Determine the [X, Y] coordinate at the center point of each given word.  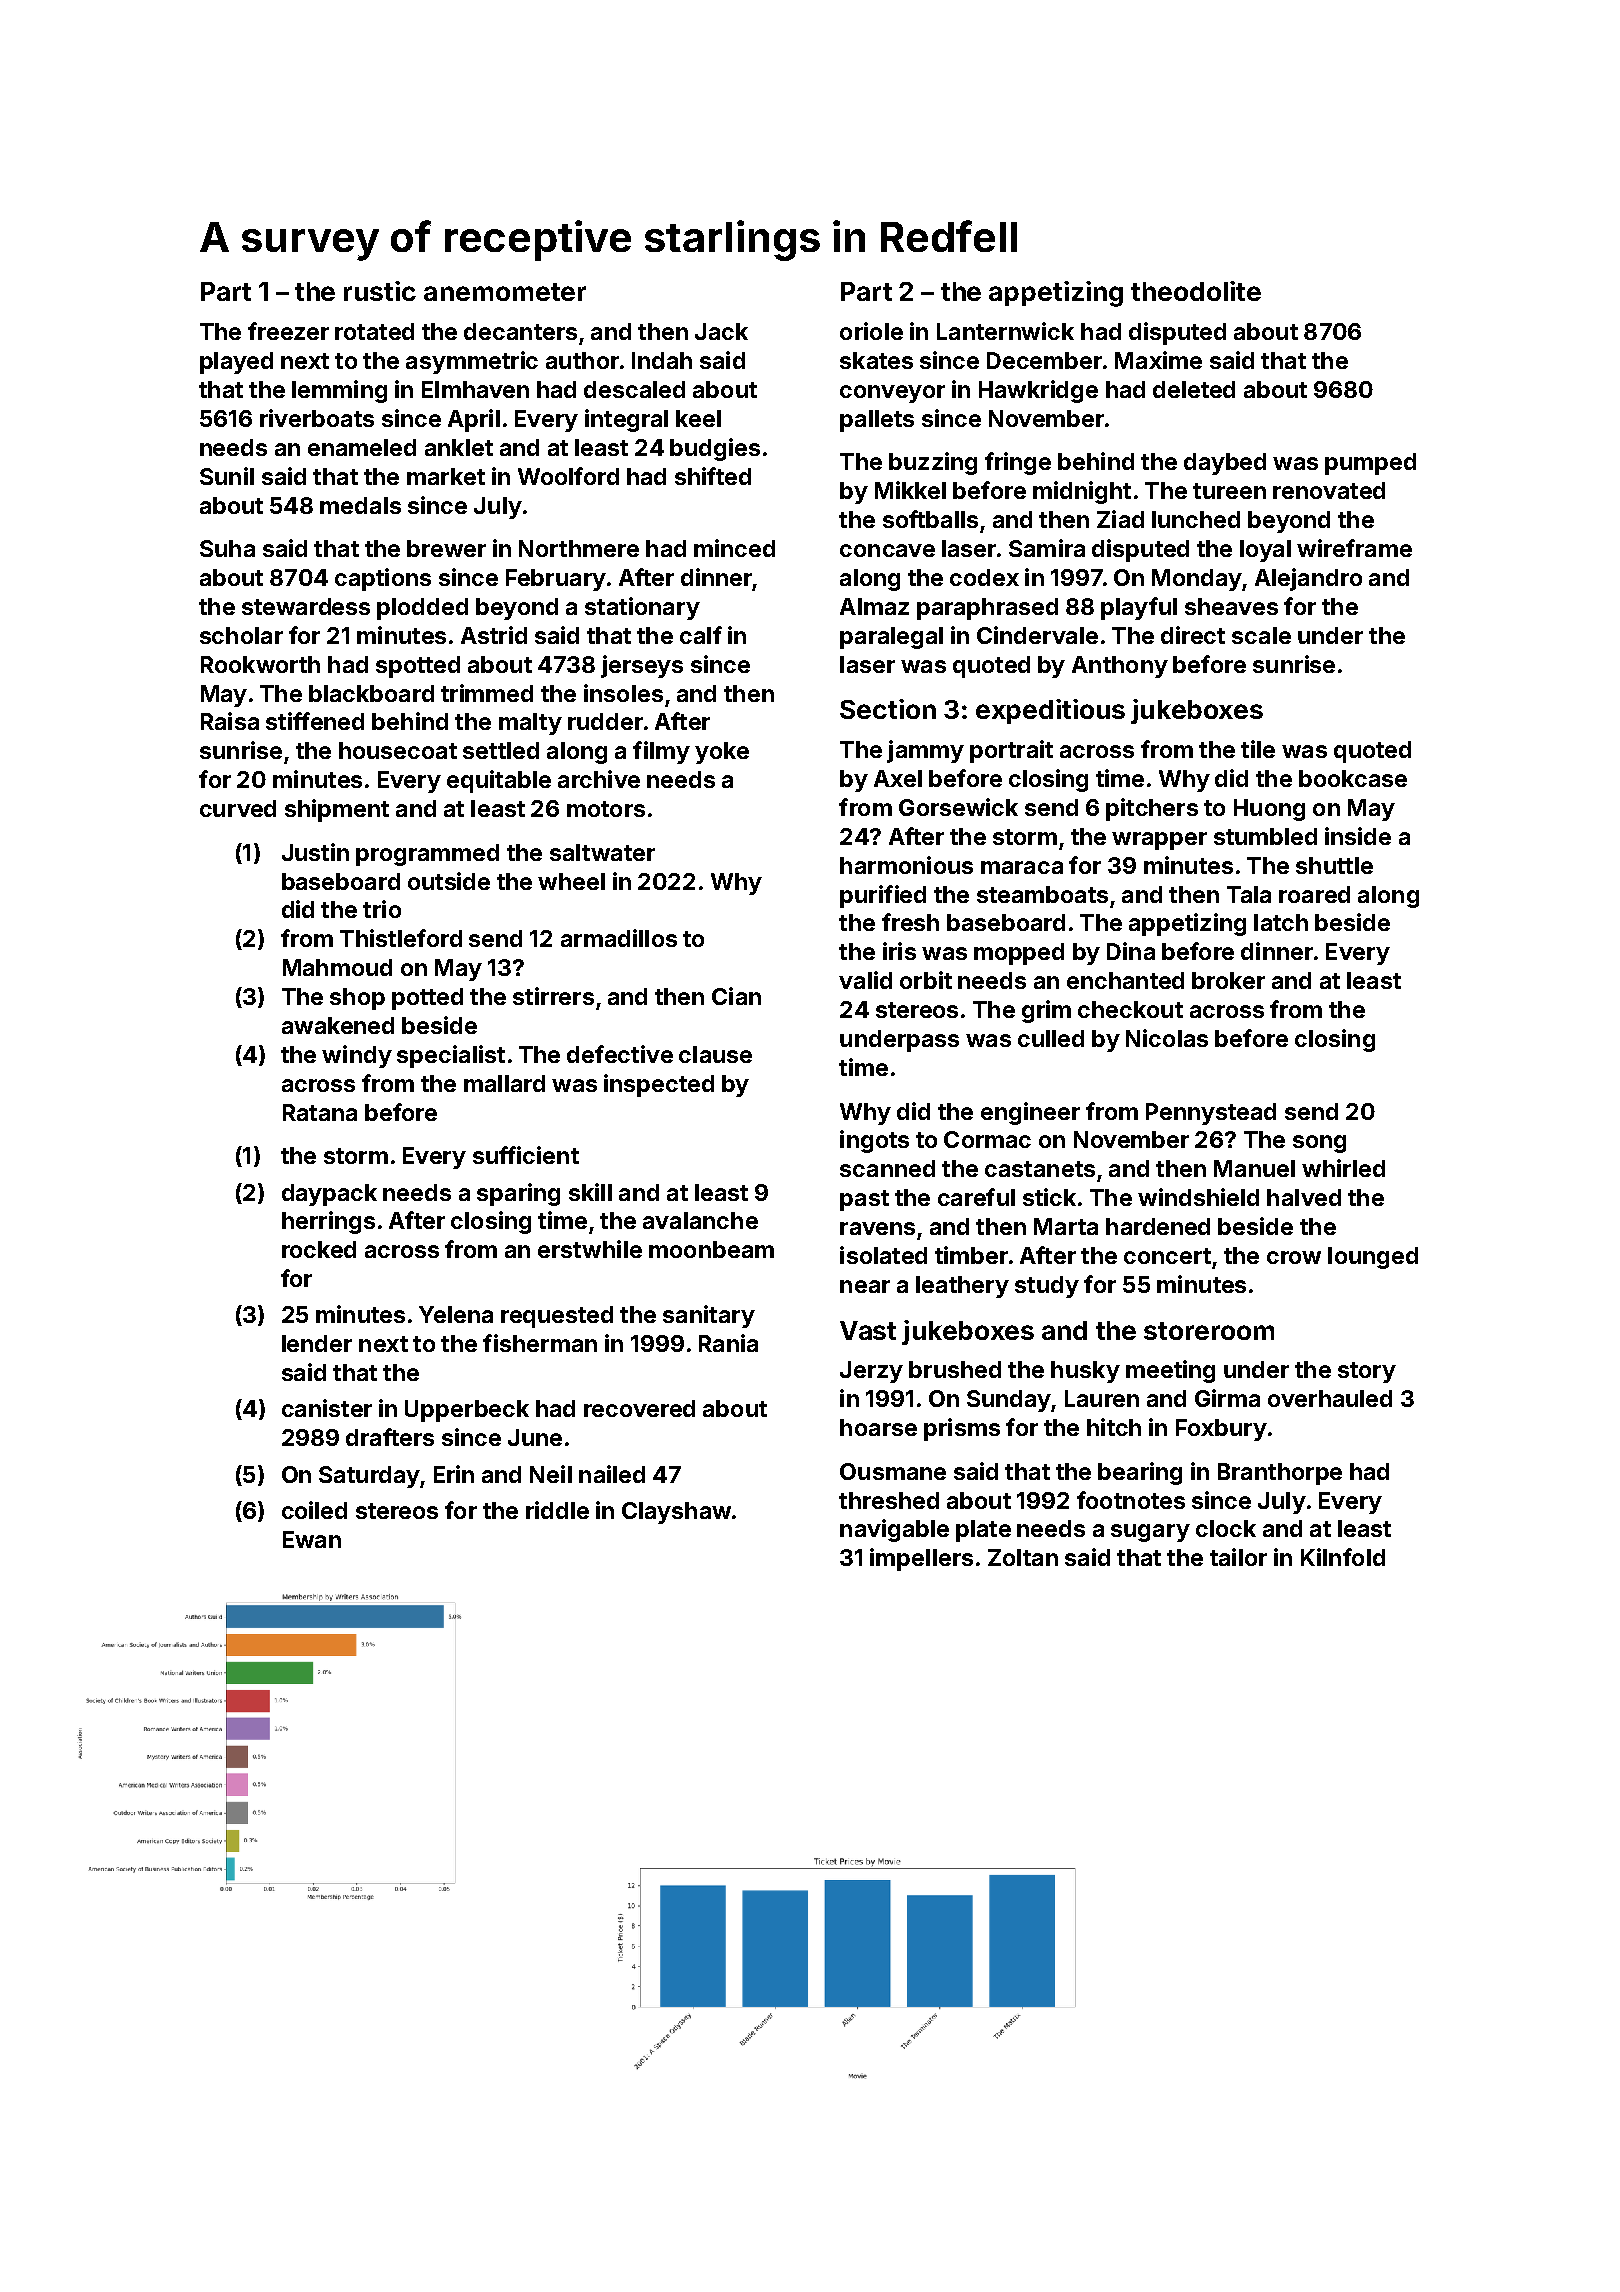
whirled [1343, 1168]
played [236, 363]
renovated [1329, 490]
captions [383, 579]
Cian [736, 996]
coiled [314, 1510]
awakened [338, 1025]
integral [626, 420]
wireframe [1354, 548]
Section [888, 709]
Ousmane [893, 1471]
